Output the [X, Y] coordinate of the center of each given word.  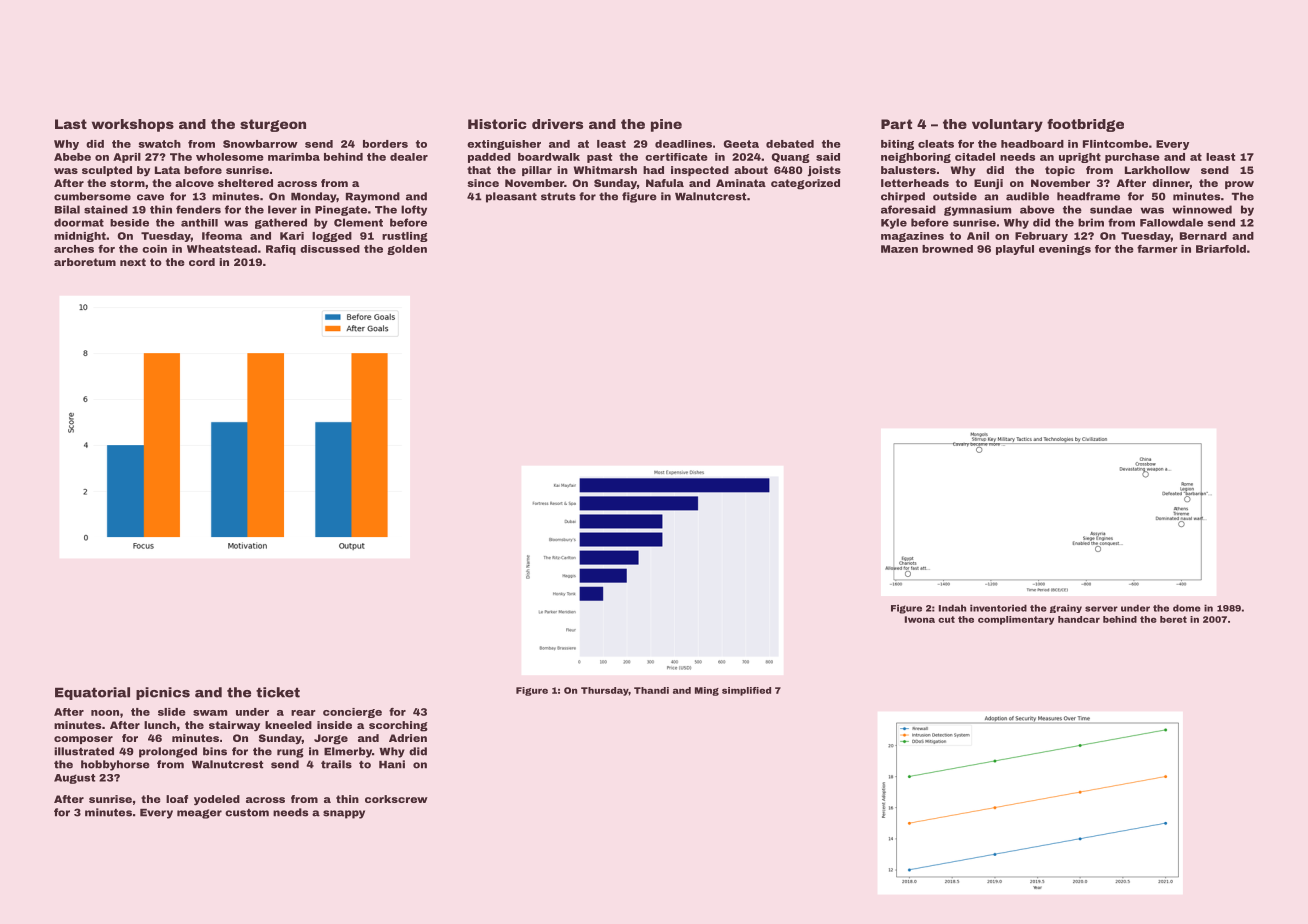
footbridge [1085, 125]
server [1101, 609]
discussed [330, 249]
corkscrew [396, 799]
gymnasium [977, 210]
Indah [952, 608]
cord [202, 262]
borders [385, 144]
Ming [707, 691]
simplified [746, 691]
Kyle [894, 223]
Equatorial [92, 693]
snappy [344, 814]
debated [790, 144]
